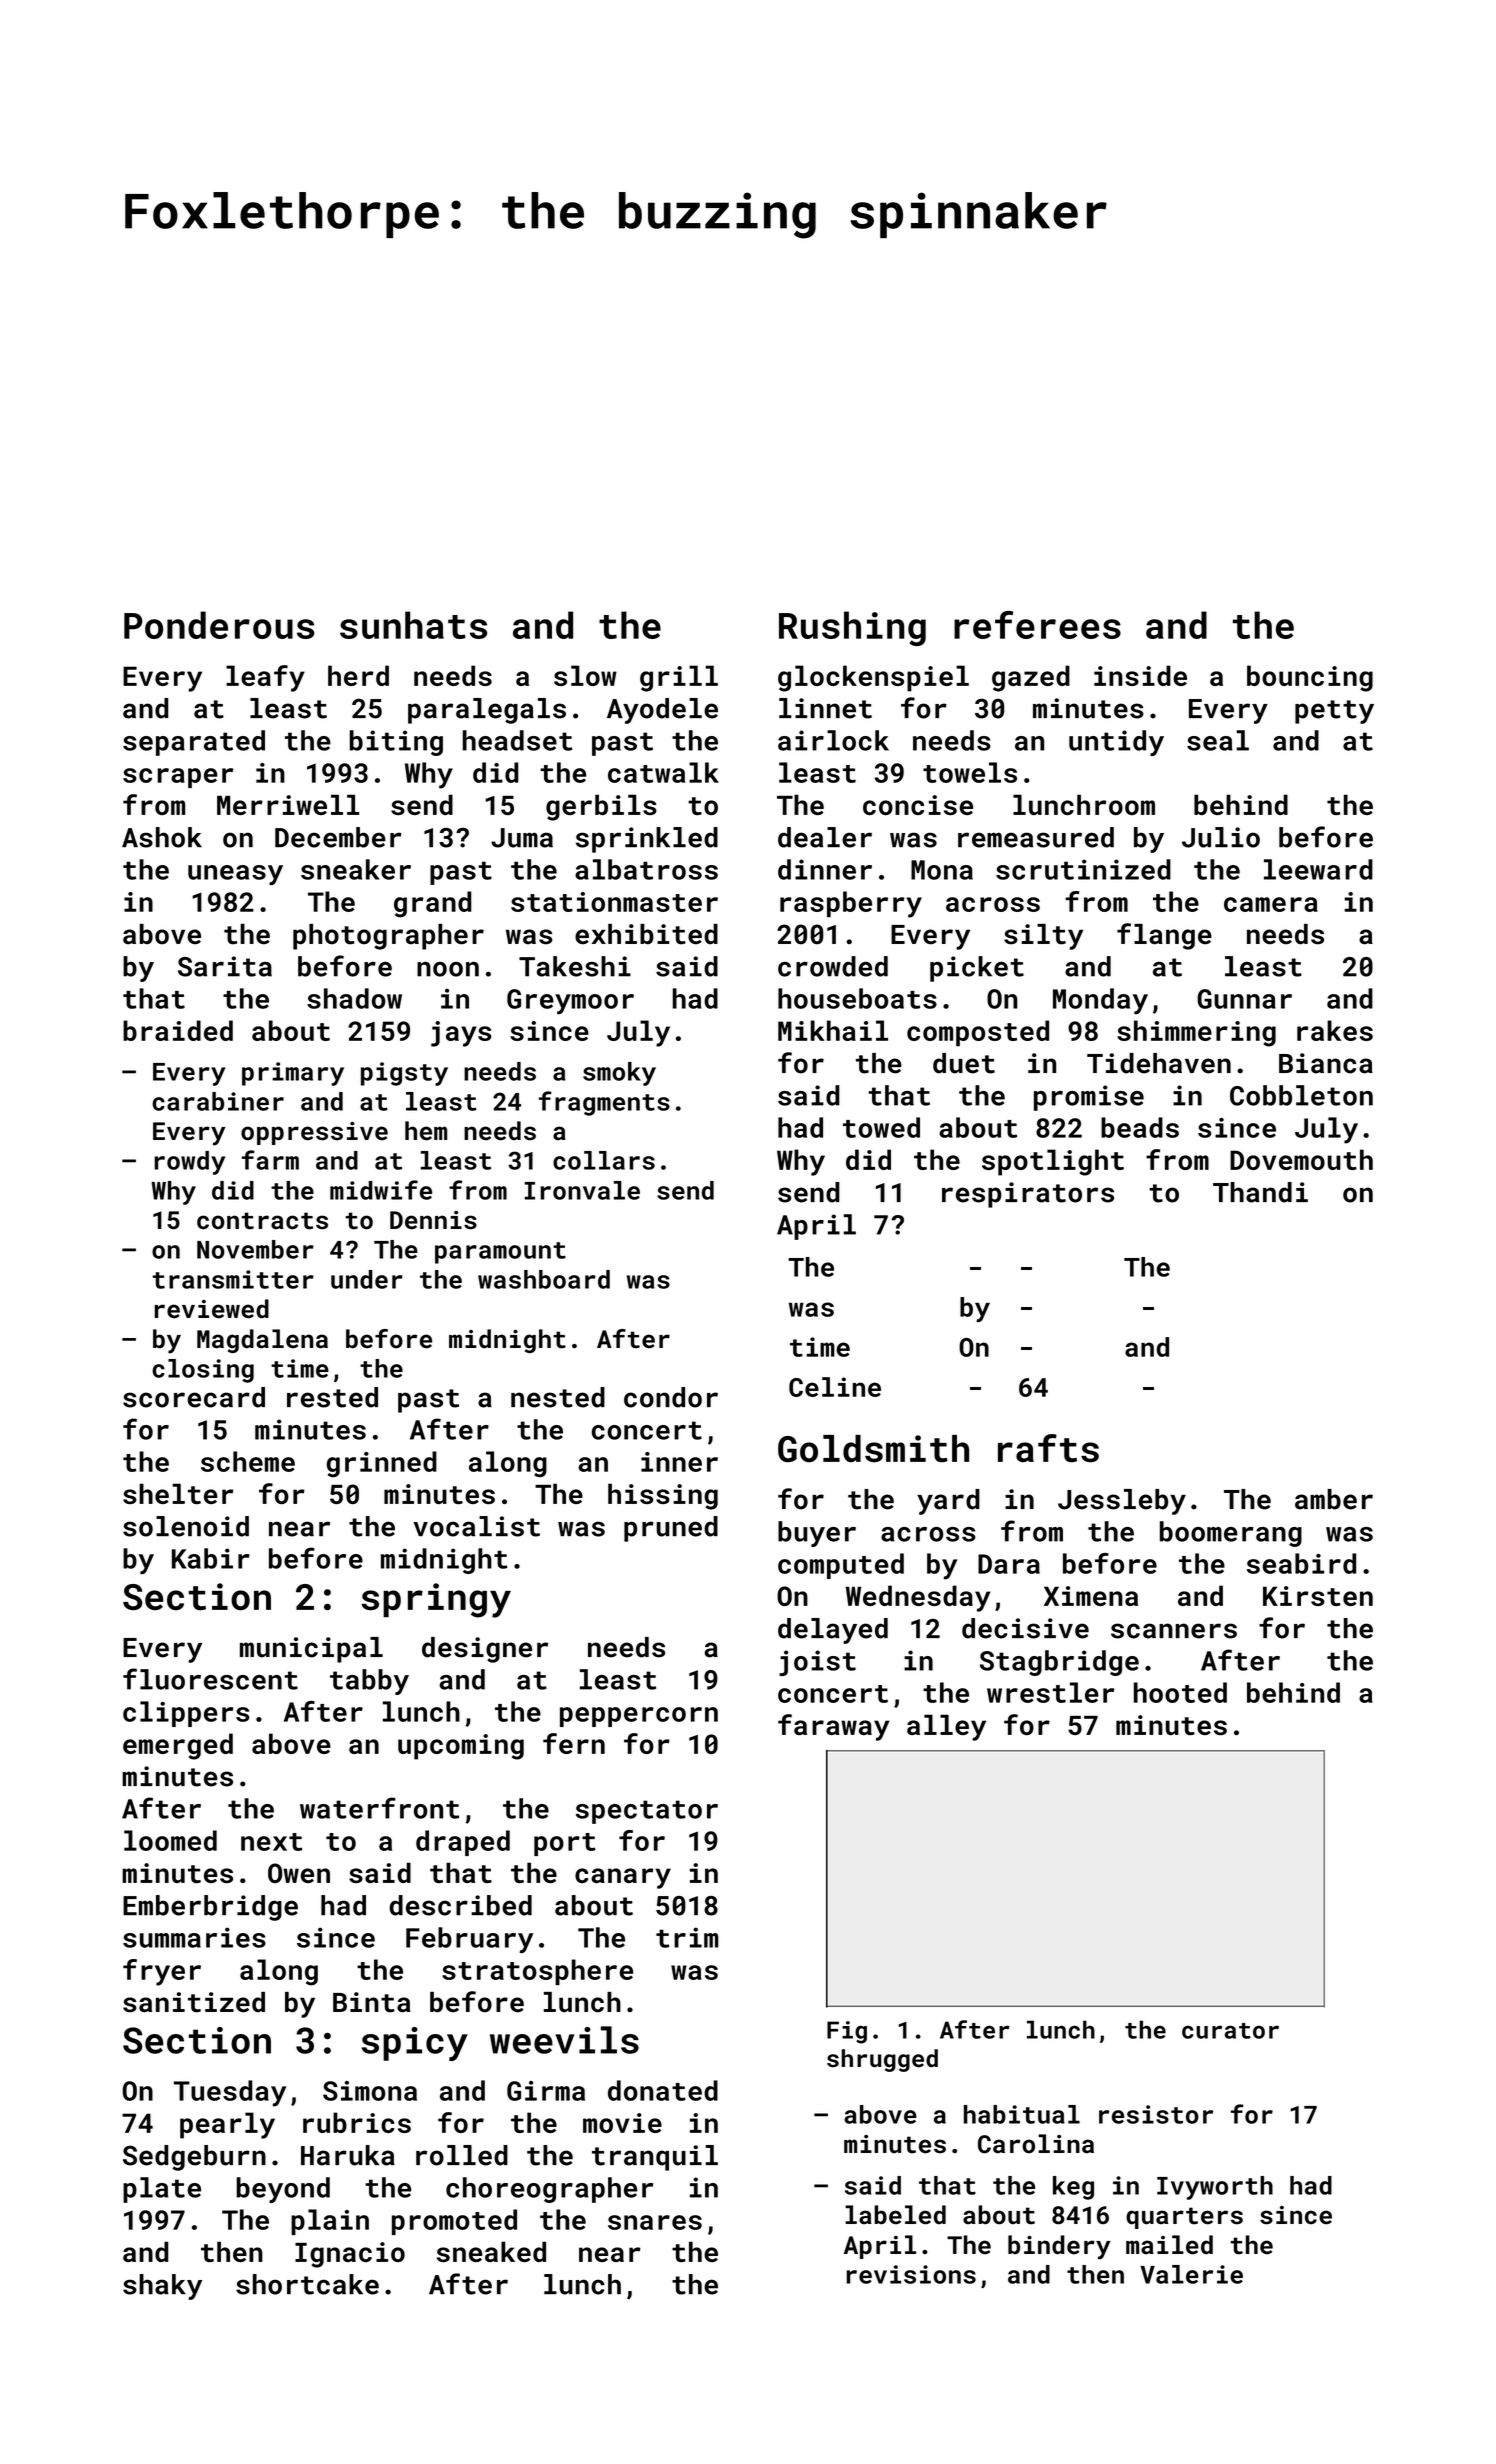  I want to click on concise, so click(918, 805).
